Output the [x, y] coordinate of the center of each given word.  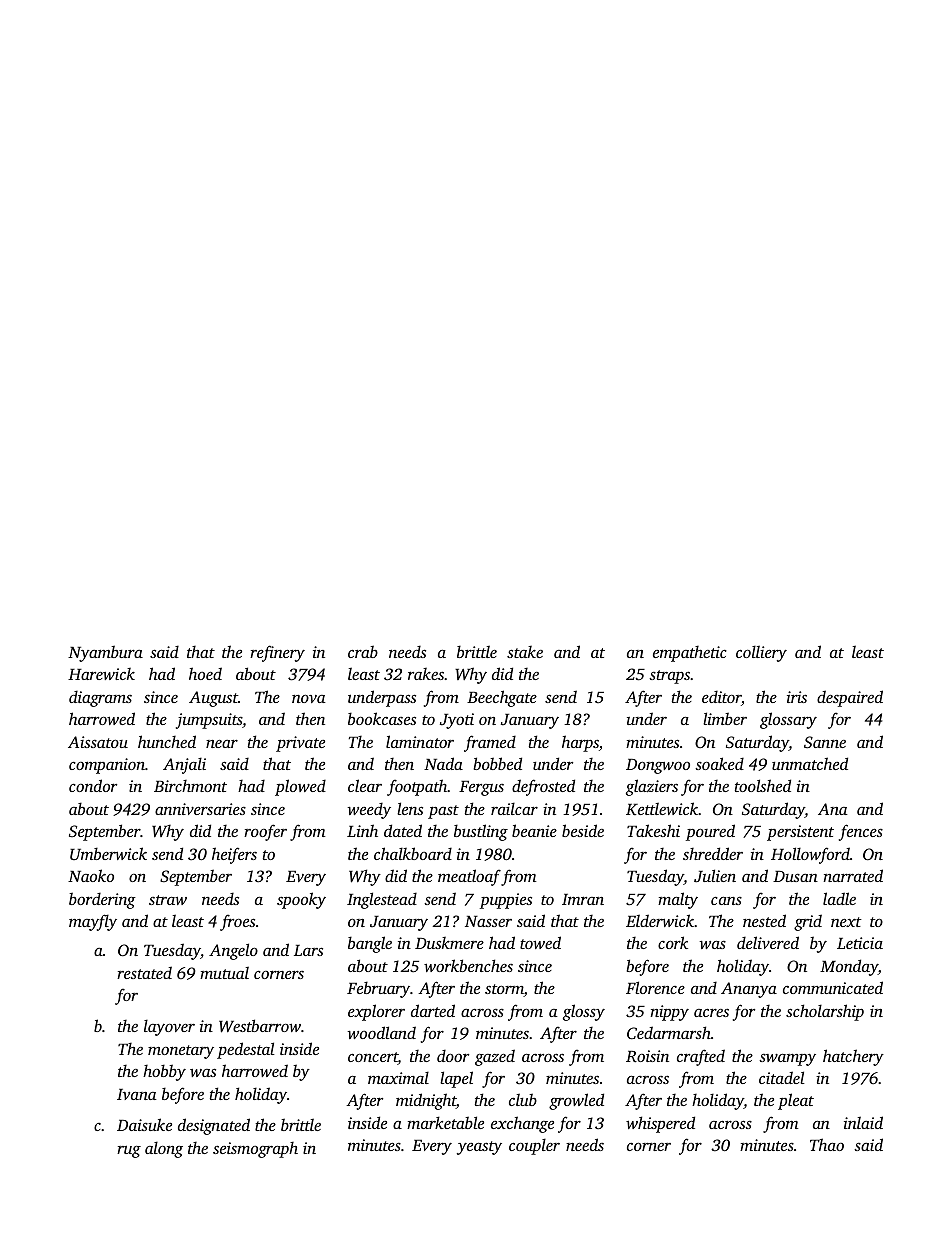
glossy [584, 1012]
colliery [761, 653]
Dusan [795, 876]
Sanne [825, 742]
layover [169, 1027]
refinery [277, 653]
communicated [833, 987]
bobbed [497, 763]
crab [363, 651]
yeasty [479, 1148]
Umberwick [108, 853]
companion [107, 766]
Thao [827, 1144]
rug [129, 1151]
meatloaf [469, 877]
